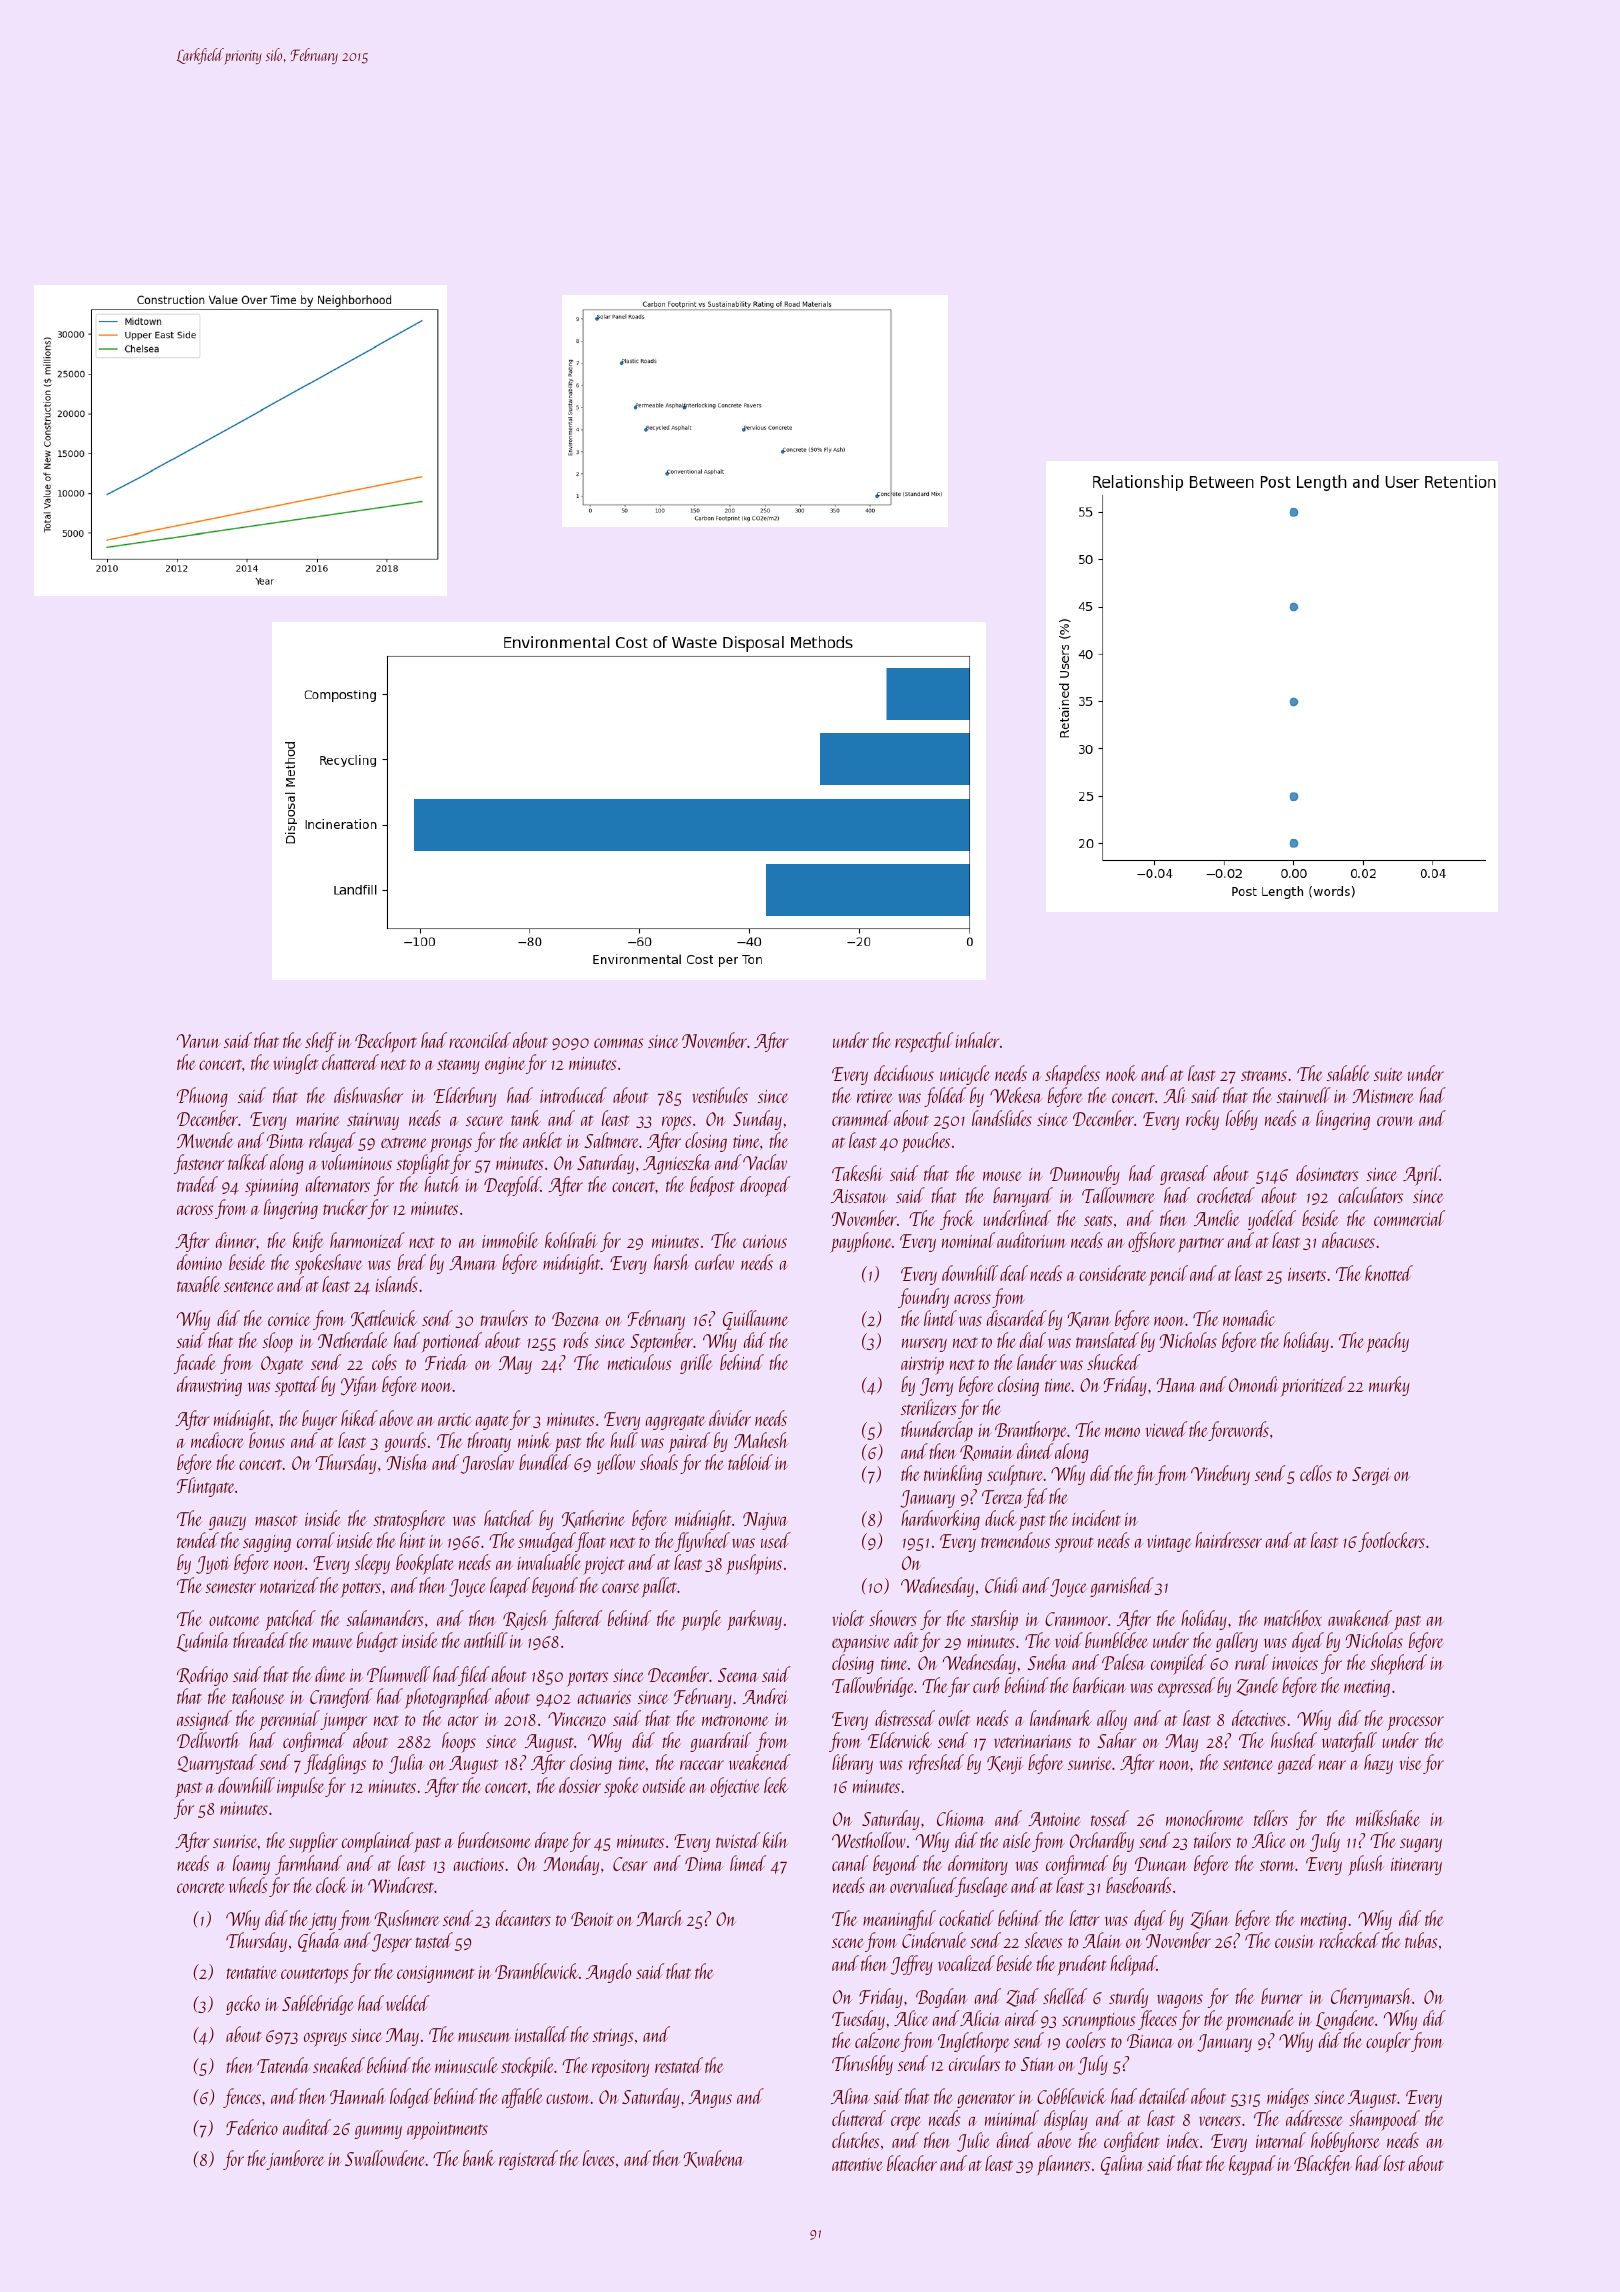 The image size is (1620, 2292). Describe the element at coordinates (1023, 1197) in the image. I see `barnyard` at that location.
